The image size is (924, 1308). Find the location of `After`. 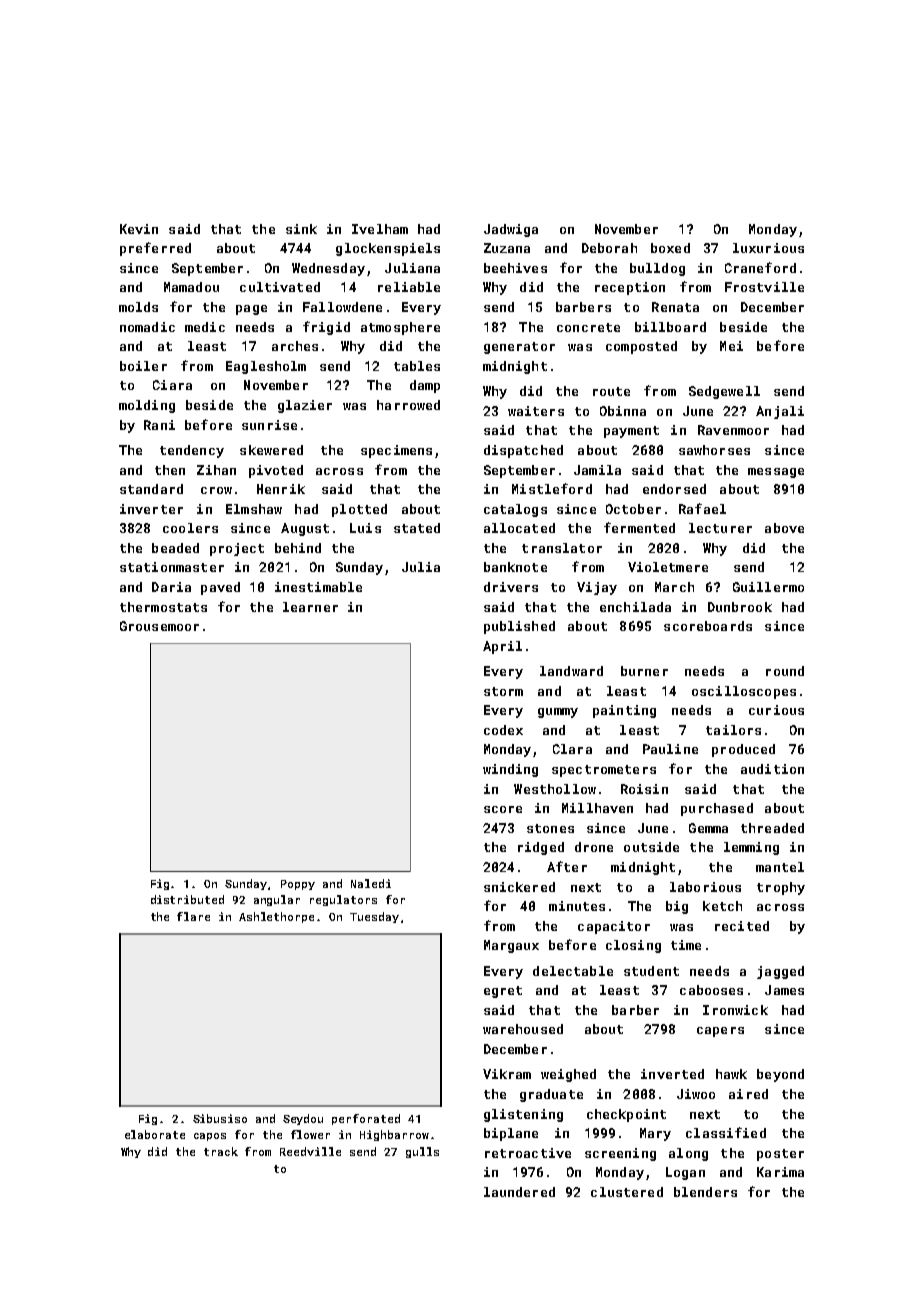

After is located at coordinates (567, 866).
